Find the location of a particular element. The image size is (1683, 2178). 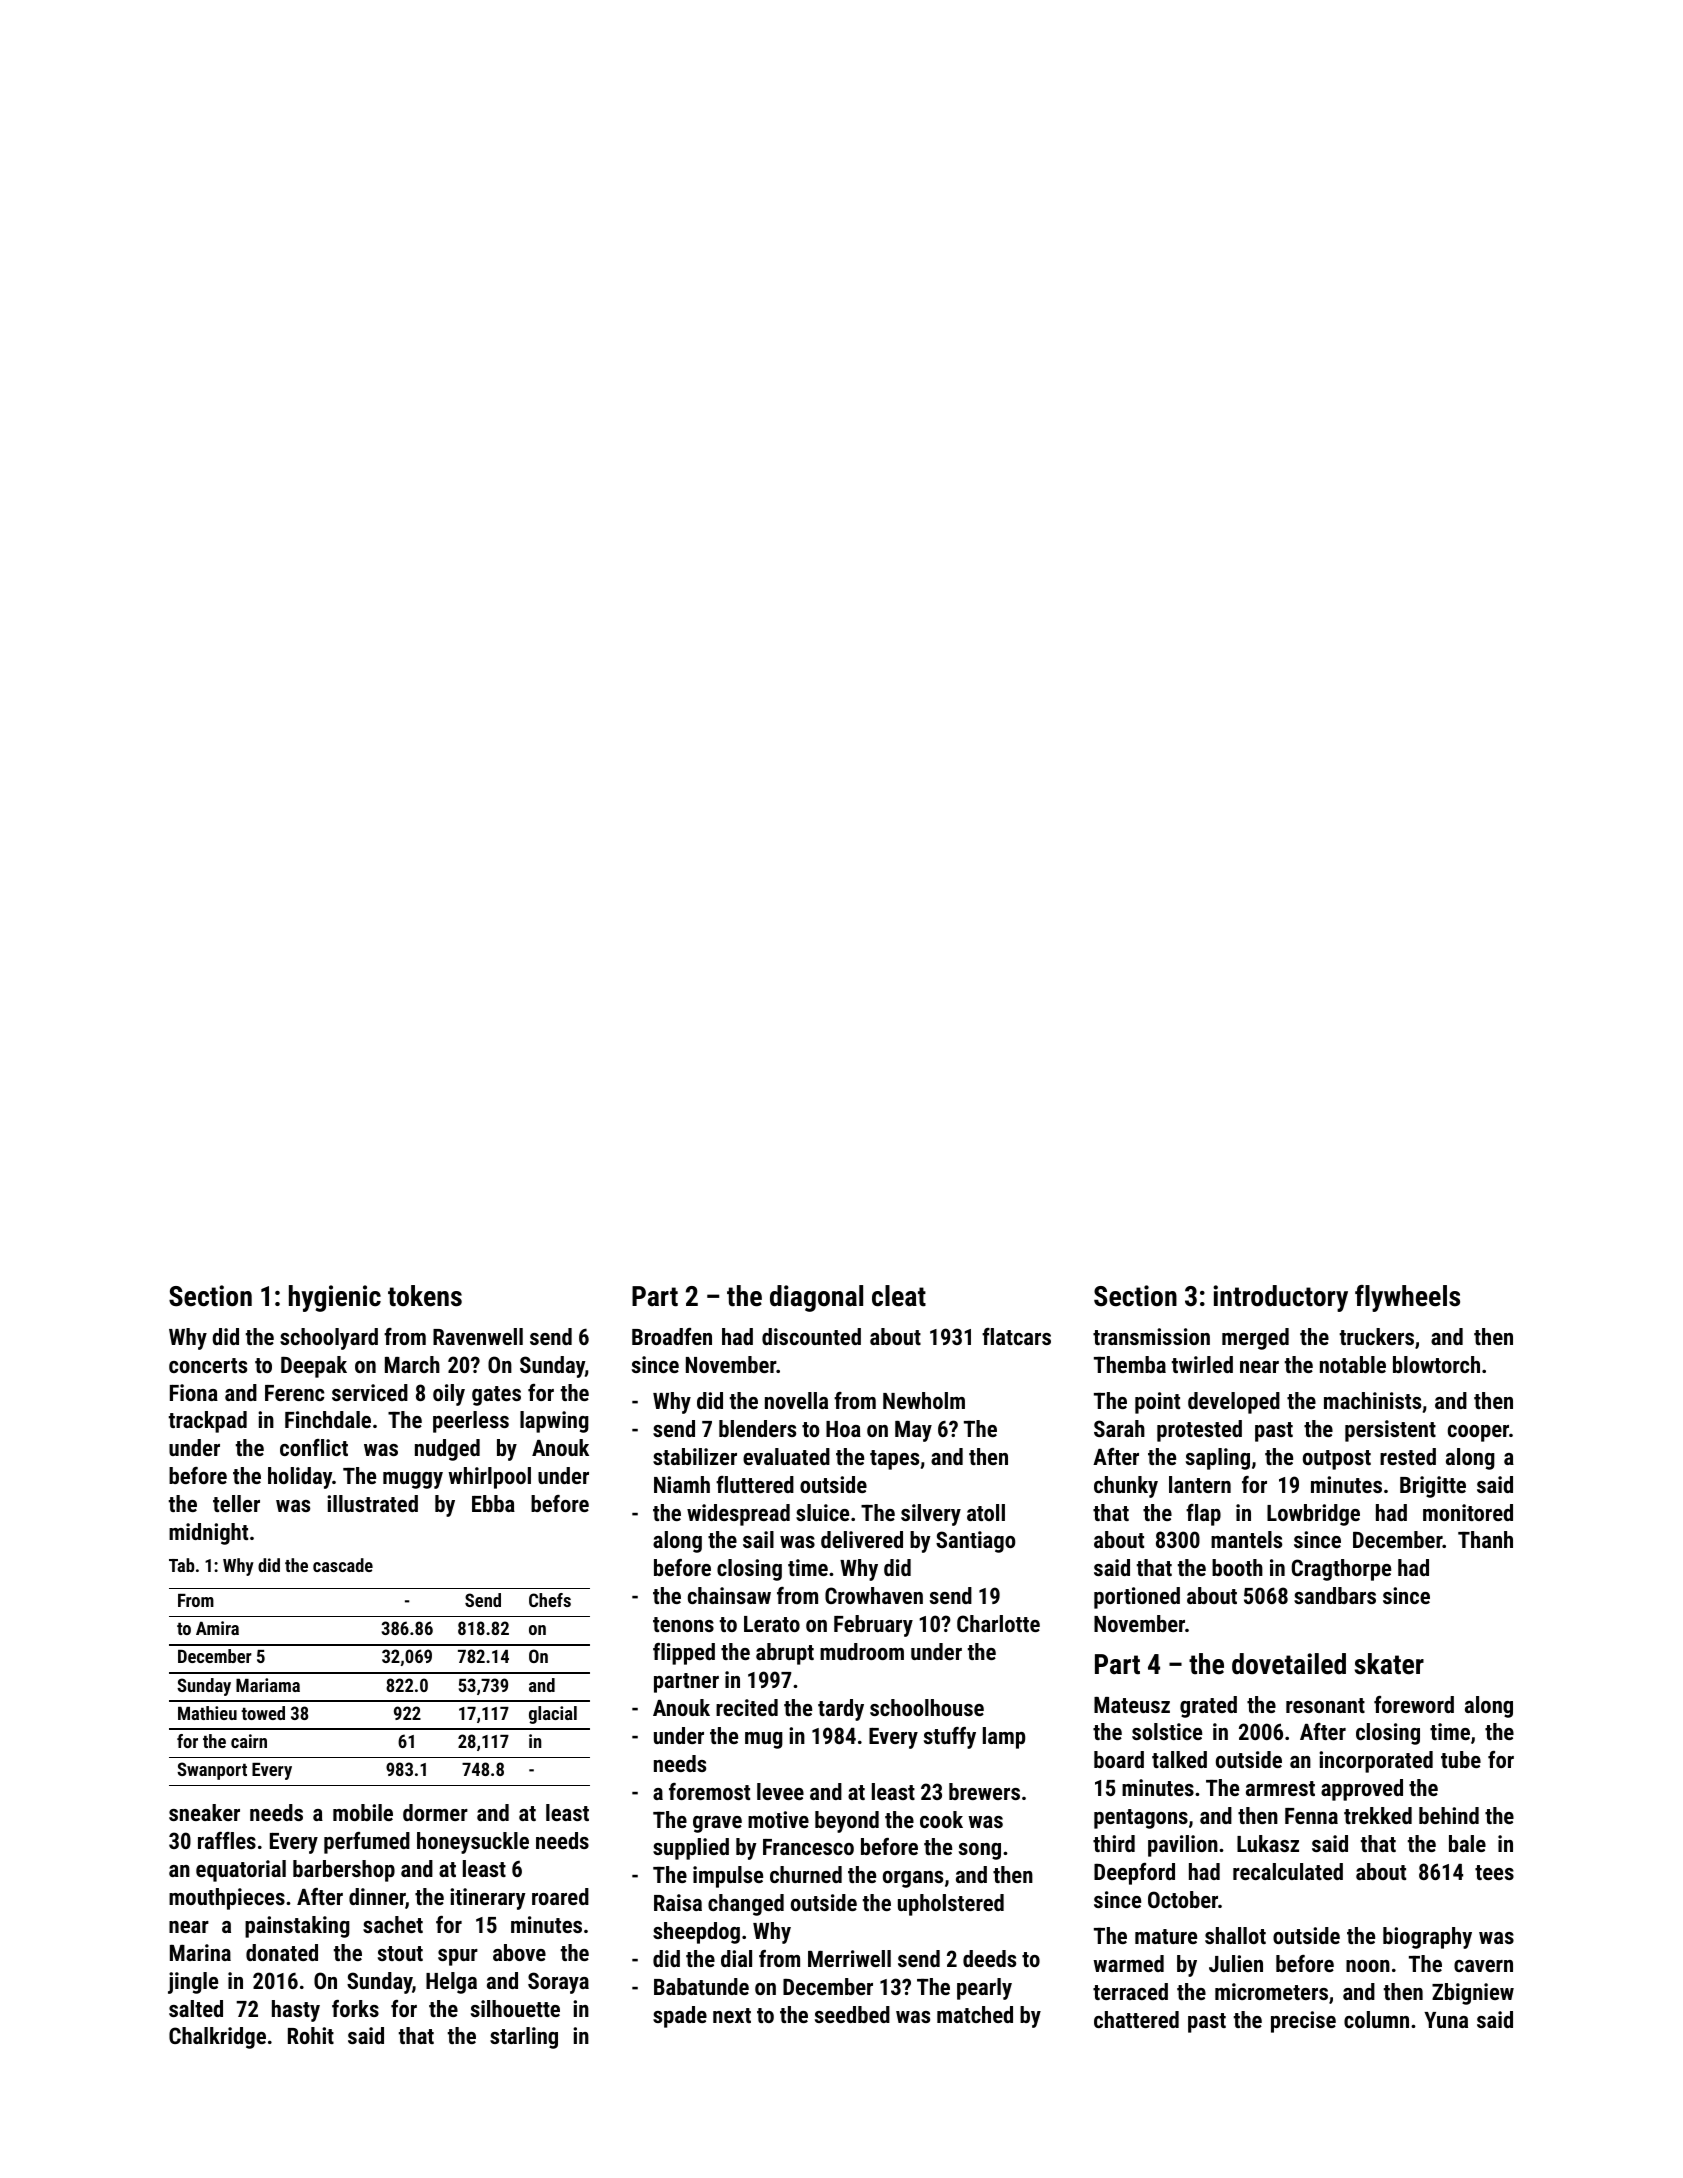

starling is located at coordinates (524, 2038).
